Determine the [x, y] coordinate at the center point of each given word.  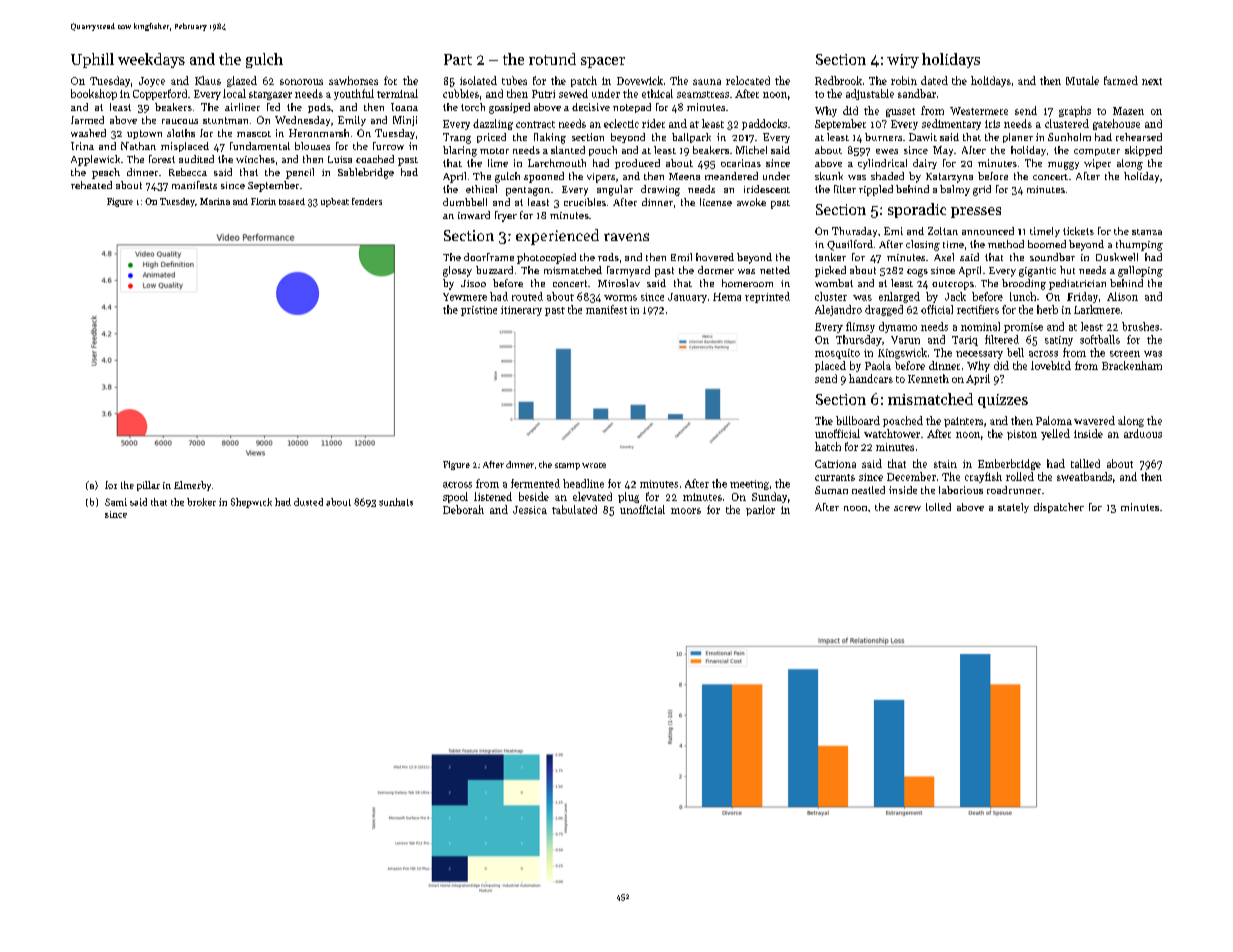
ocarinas [741, 163]
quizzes [1003, 401]
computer [1097, 152]
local [234, 93]
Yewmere [465, 297]
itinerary [521, 311]
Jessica [530, 510]
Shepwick [251, 503]
